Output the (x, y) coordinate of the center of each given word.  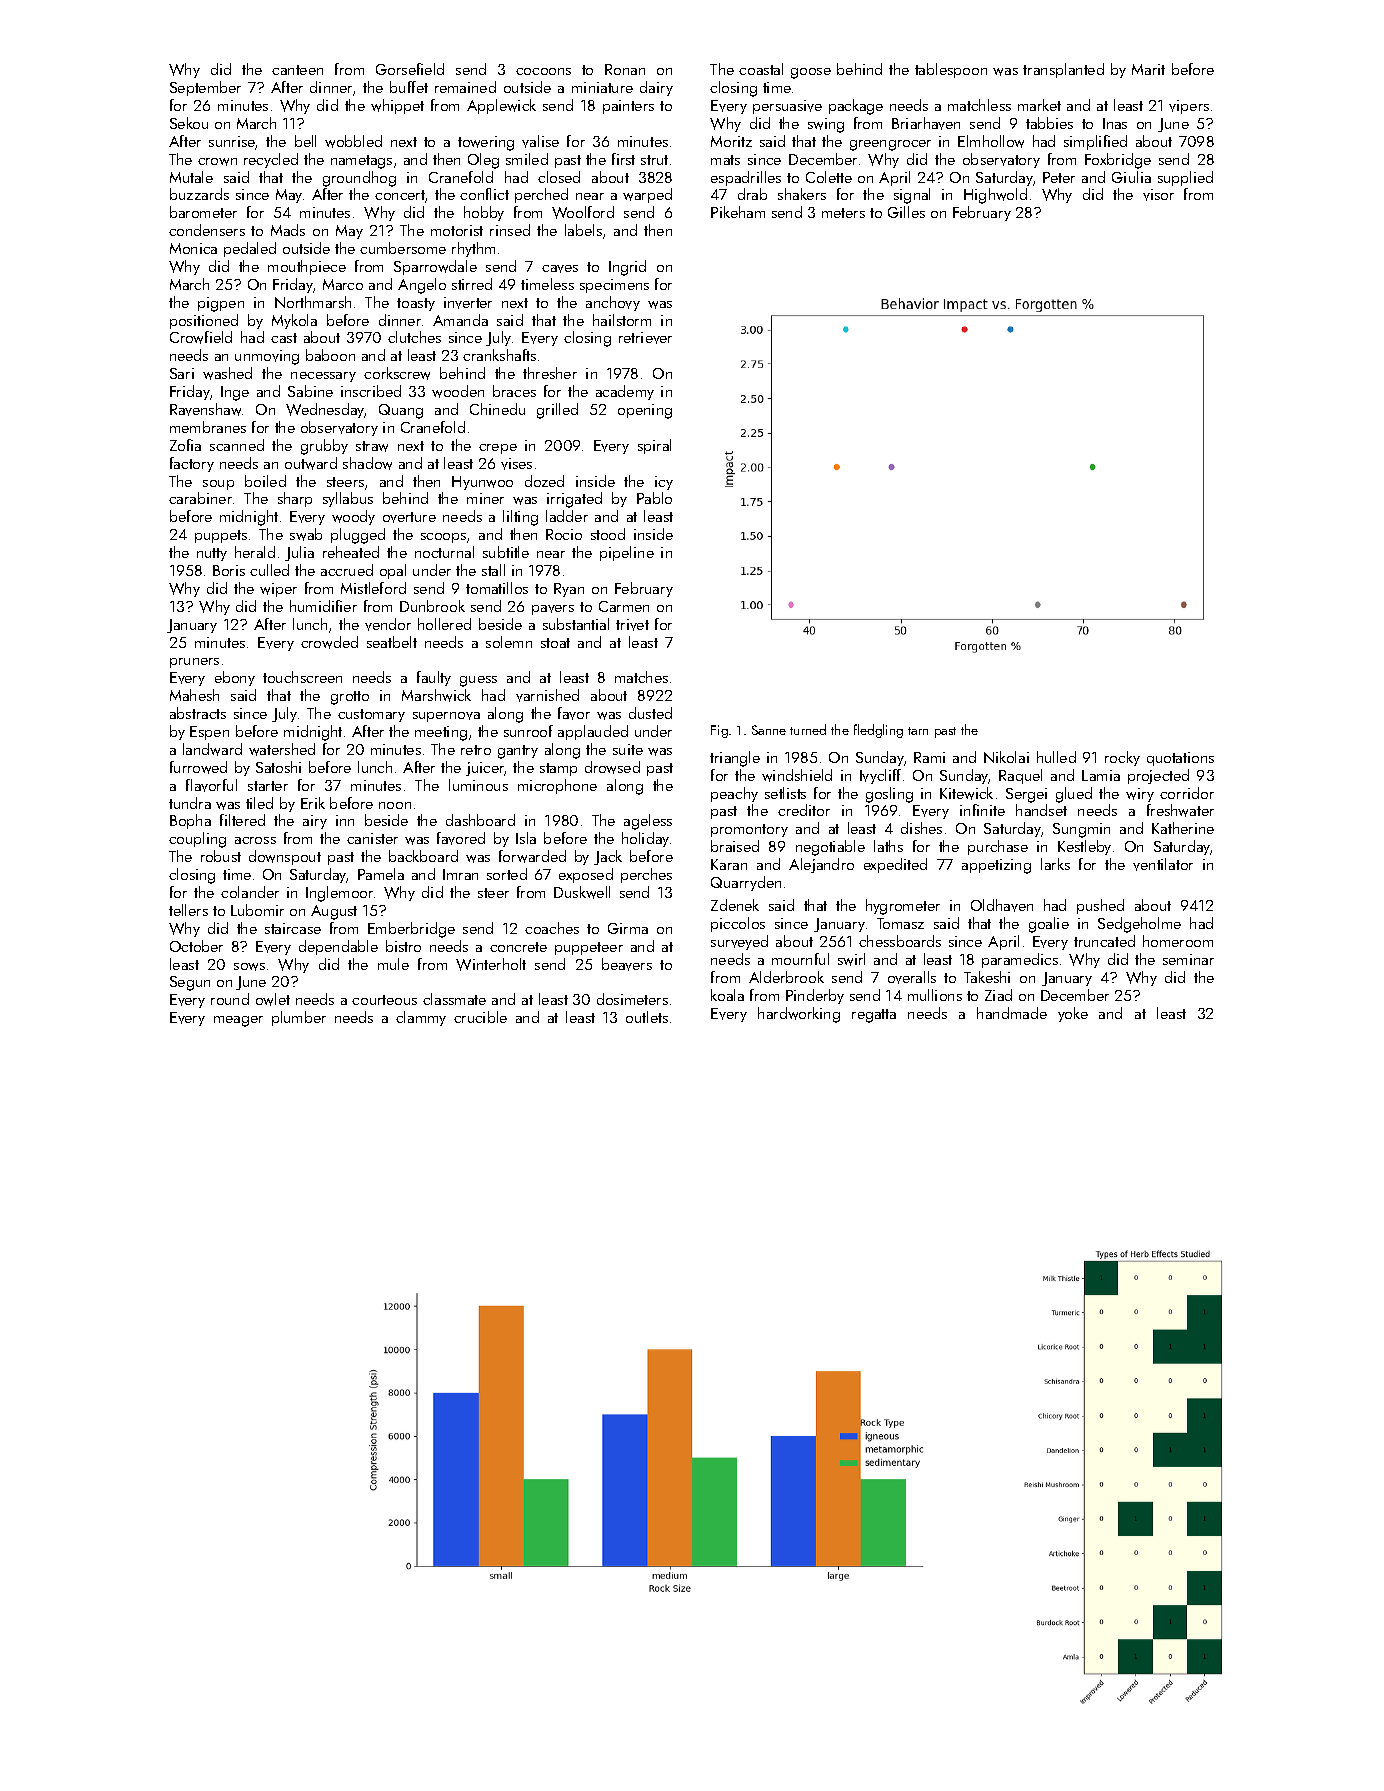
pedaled (250, 249)
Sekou (189, 123)
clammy (421, 1018)
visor (1158, 195)
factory (192, 464)
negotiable (830, 848)
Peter (1059, 177)
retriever (645, 338)
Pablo (654, 498)
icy (664, 483)
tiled (259, 803)
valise (540, 141)
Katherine (1183, 828)
